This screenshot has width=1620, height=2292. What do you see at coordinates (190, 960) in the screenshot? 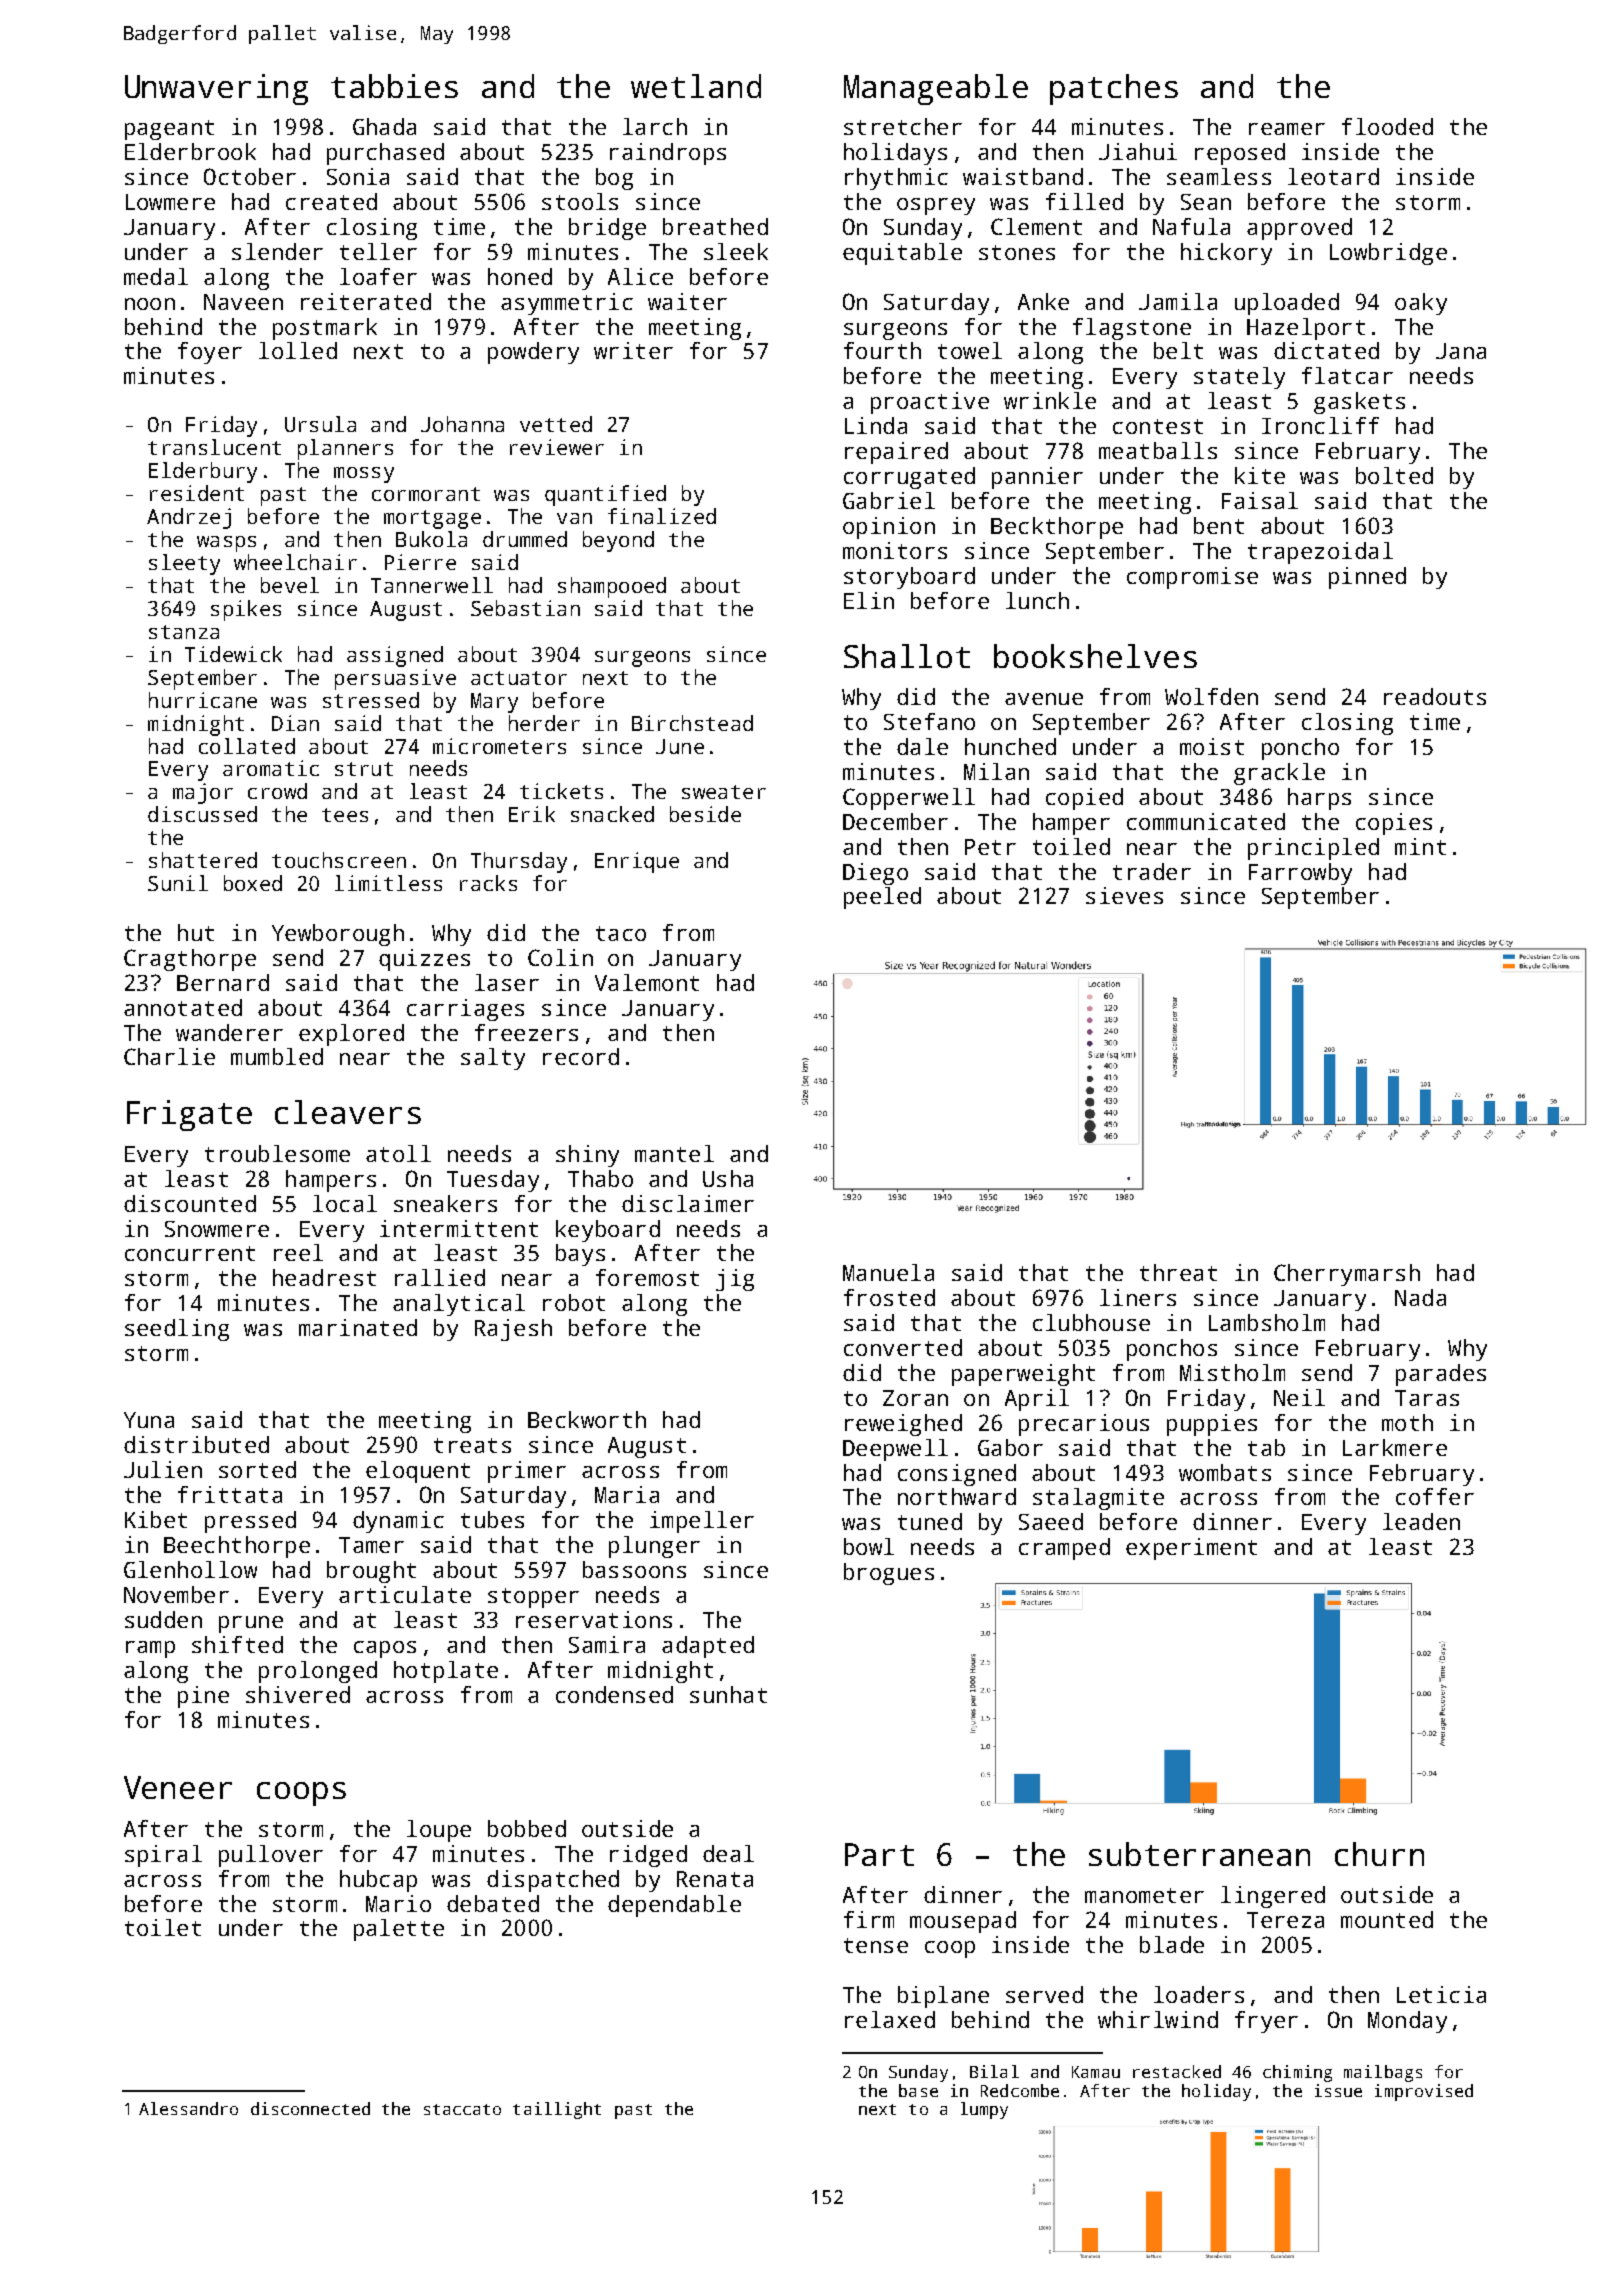
I see `Cragthorpe` at bounding box center [190, 960].
